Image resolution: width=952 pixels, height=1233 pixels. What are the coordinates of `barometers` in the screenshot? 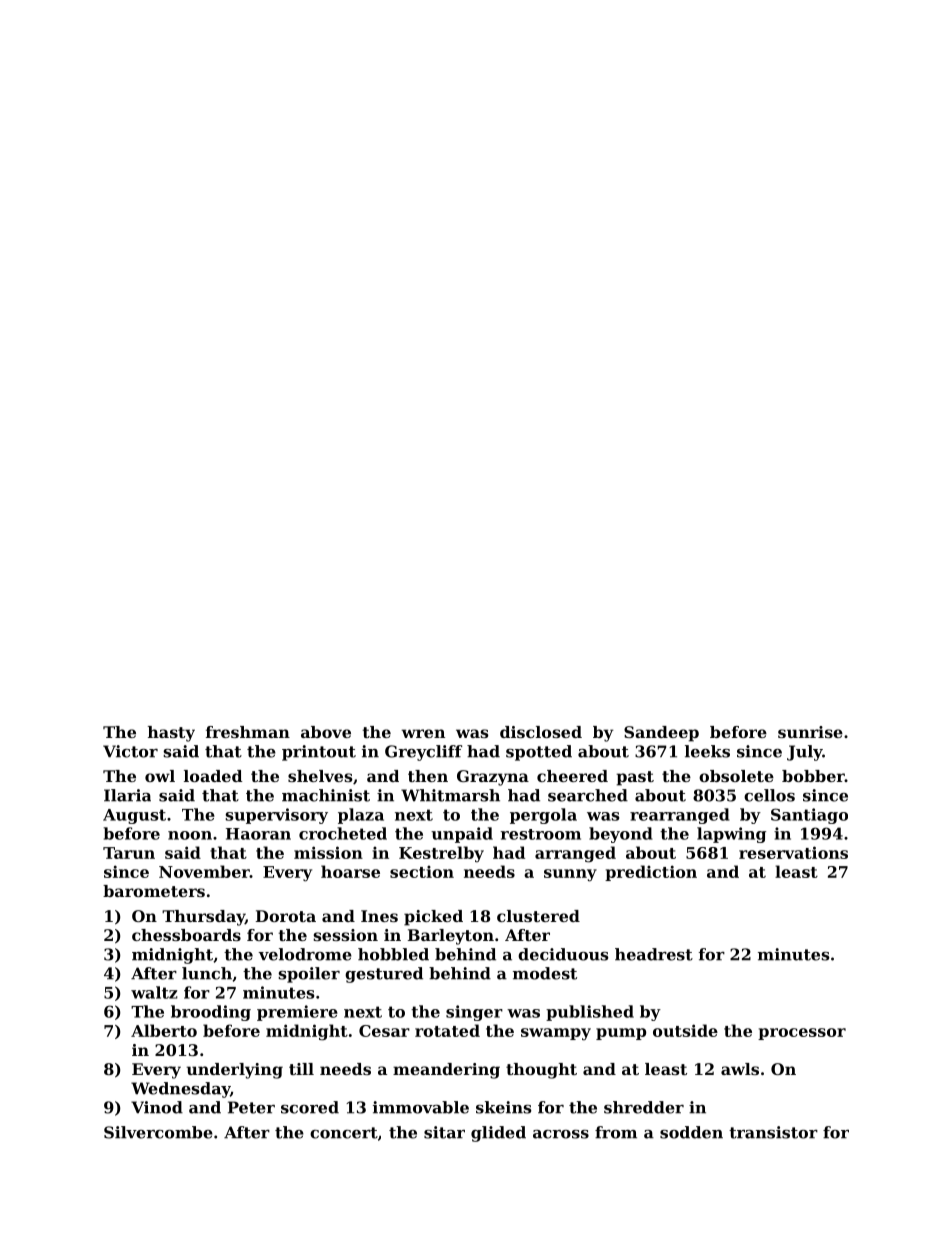 It's located at (154, 891).
